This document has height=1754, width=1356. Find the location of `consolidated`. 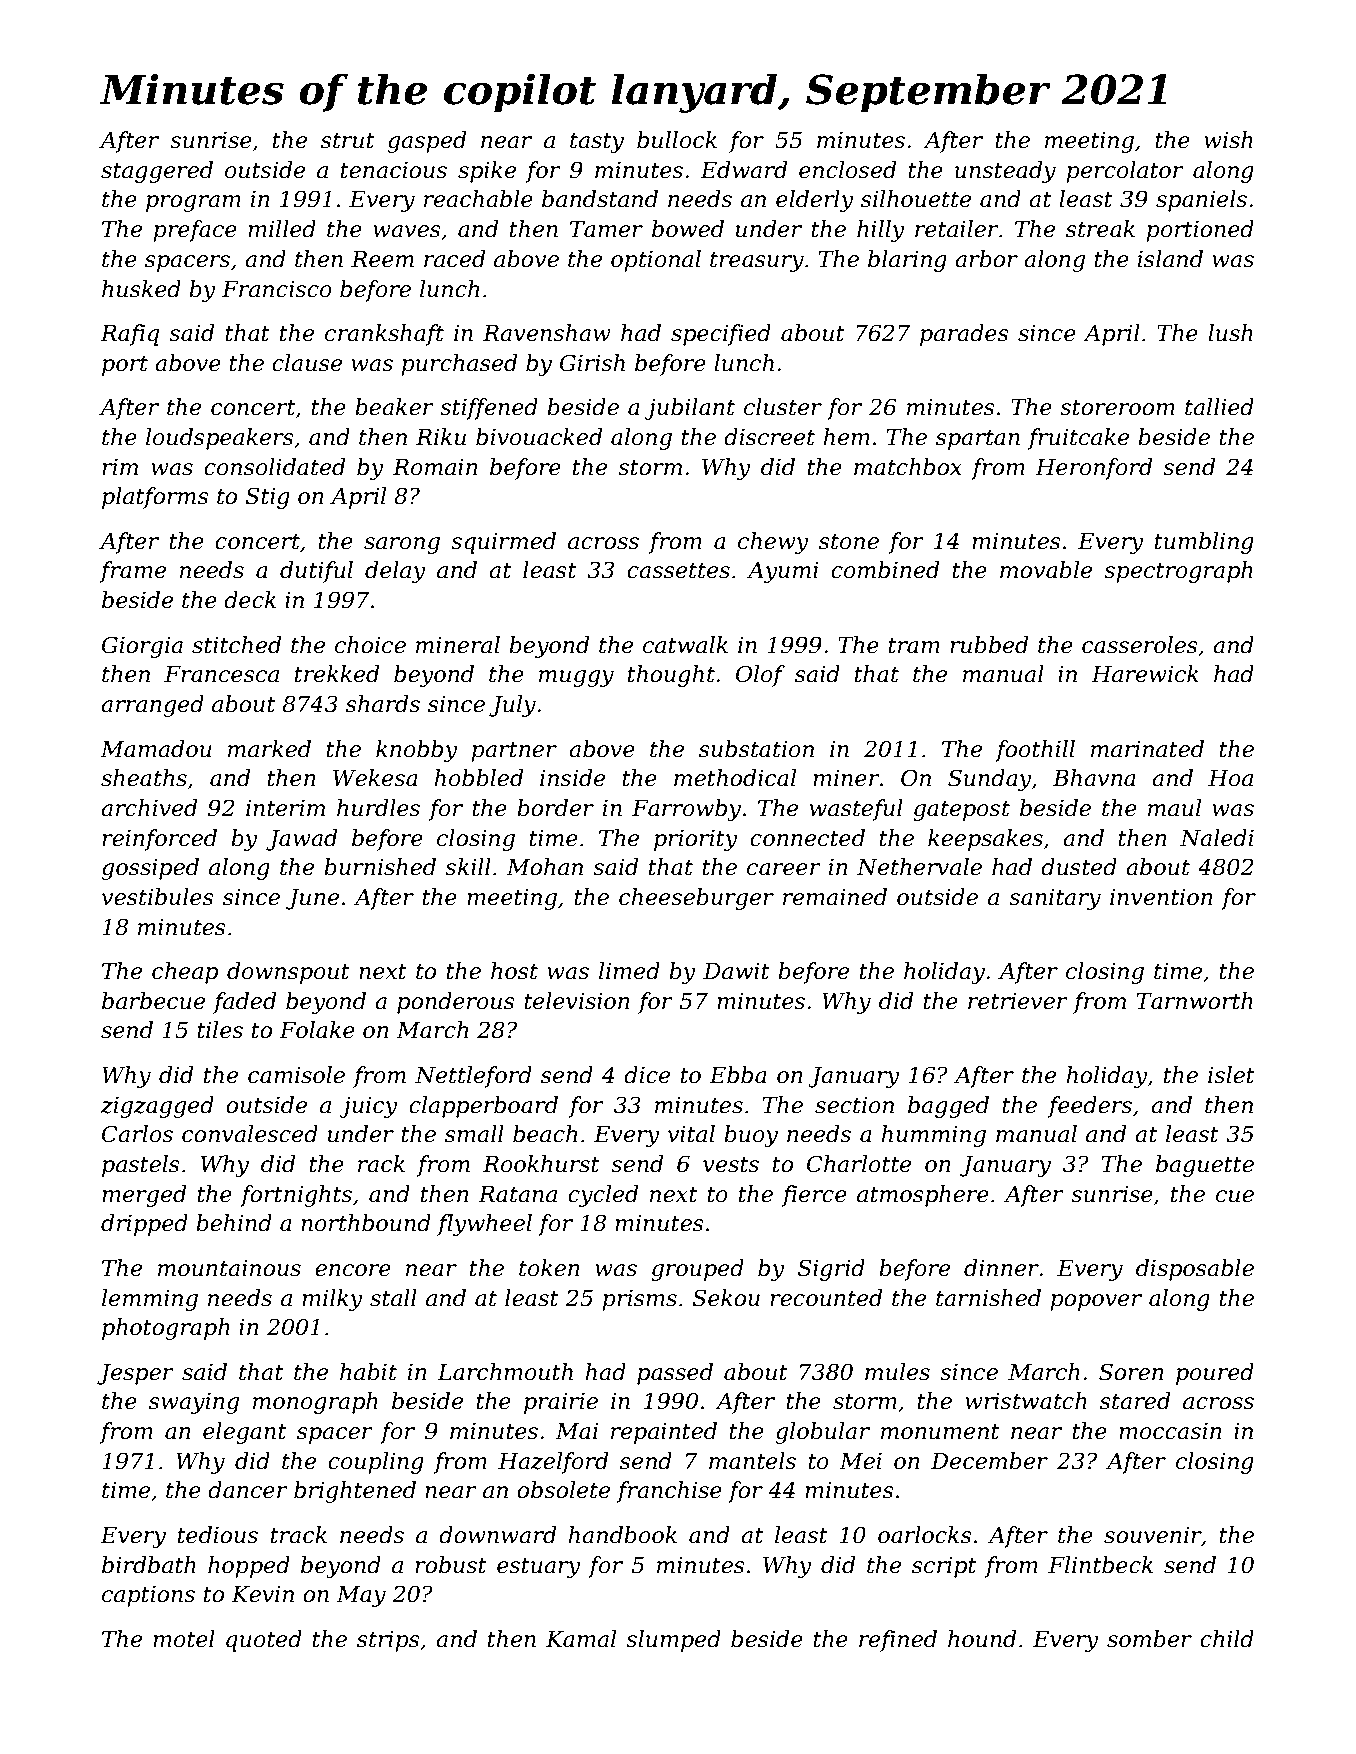

consolidated is located at coordinates (274, 467).
